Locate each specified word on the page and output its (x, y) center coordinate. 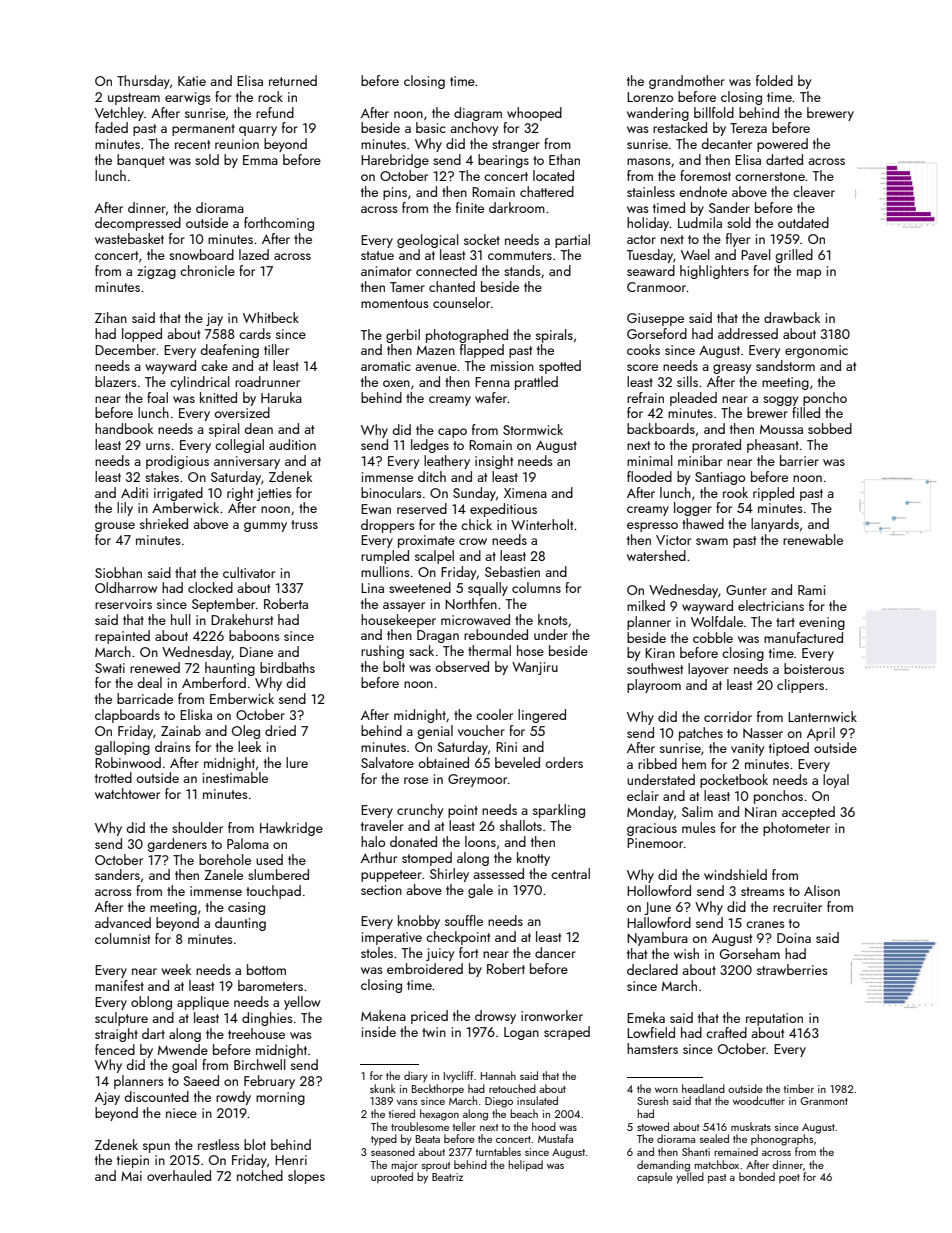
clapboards (127, 716)
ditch (432, 476)
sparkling (559, 811)
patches (701, 734)
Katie (192, 81)
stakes (162, 476)
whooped (534, 114)
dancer (555, 952)
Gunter (746, 590)
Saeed (201, 1080)
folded (774, 80)
